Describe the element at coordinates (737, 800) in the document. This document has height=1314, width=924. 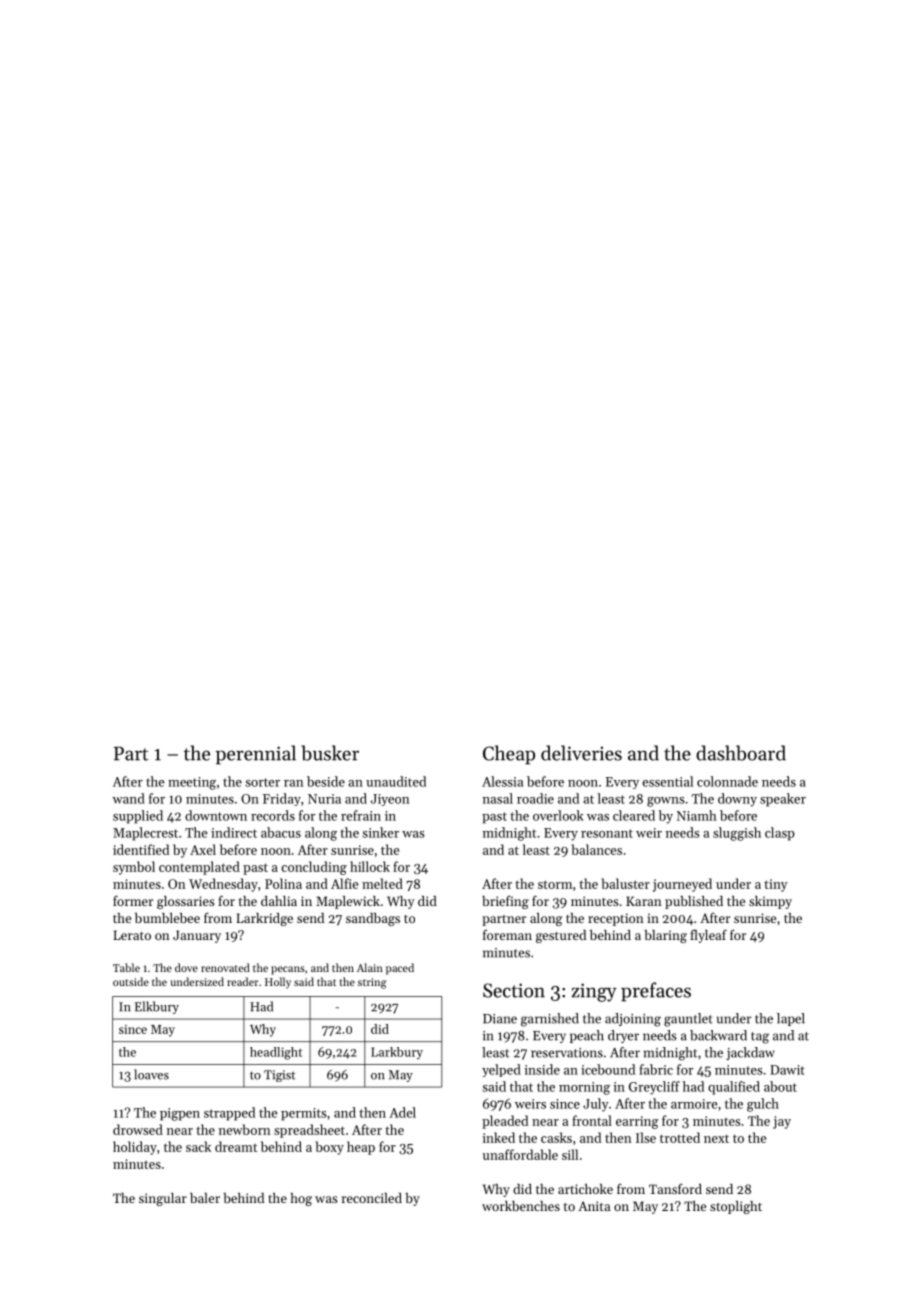
I see `downy` at that location.
